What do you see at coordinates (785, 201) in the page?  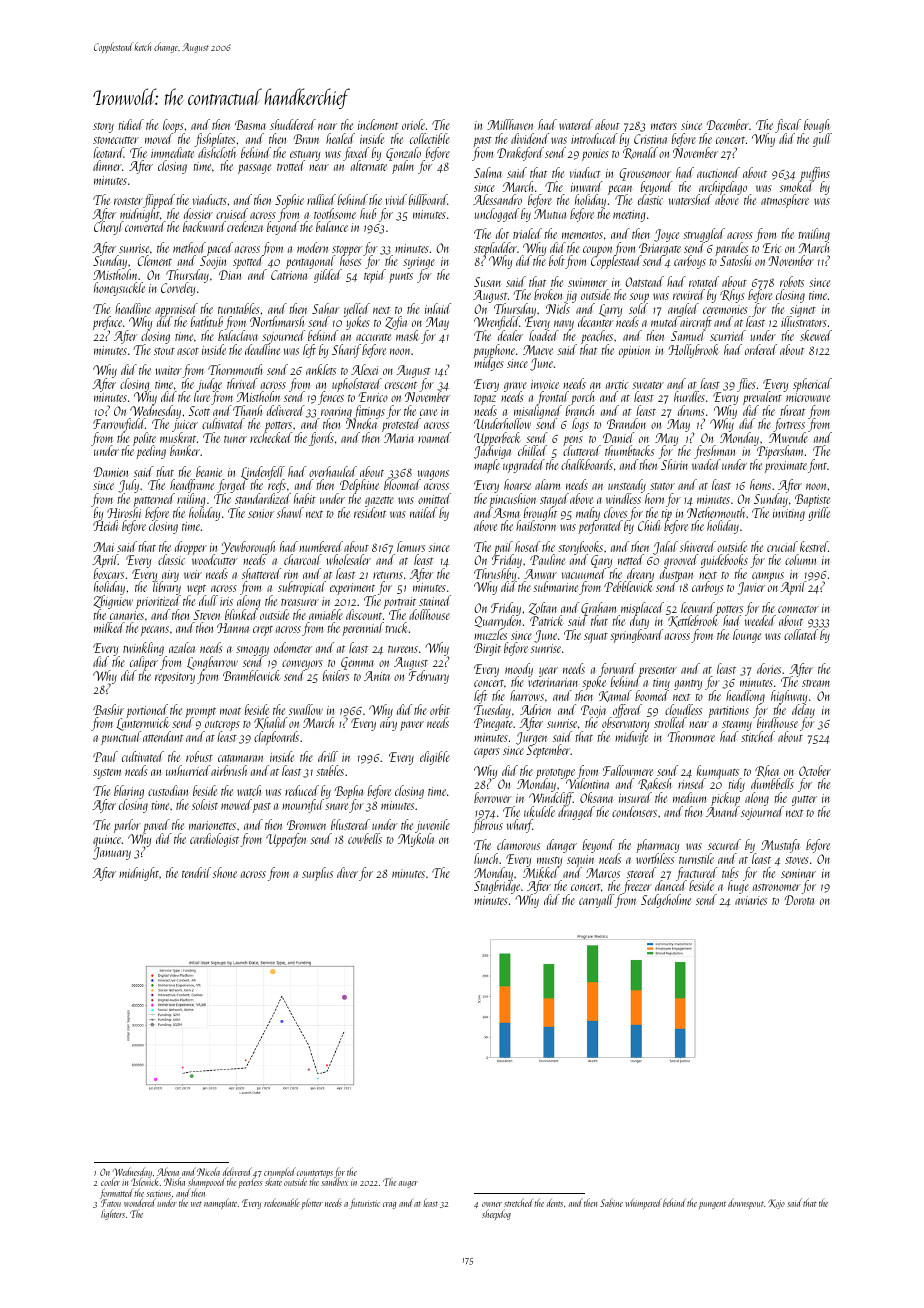 I see `atmosphere` at bounding box center [785, 201].
